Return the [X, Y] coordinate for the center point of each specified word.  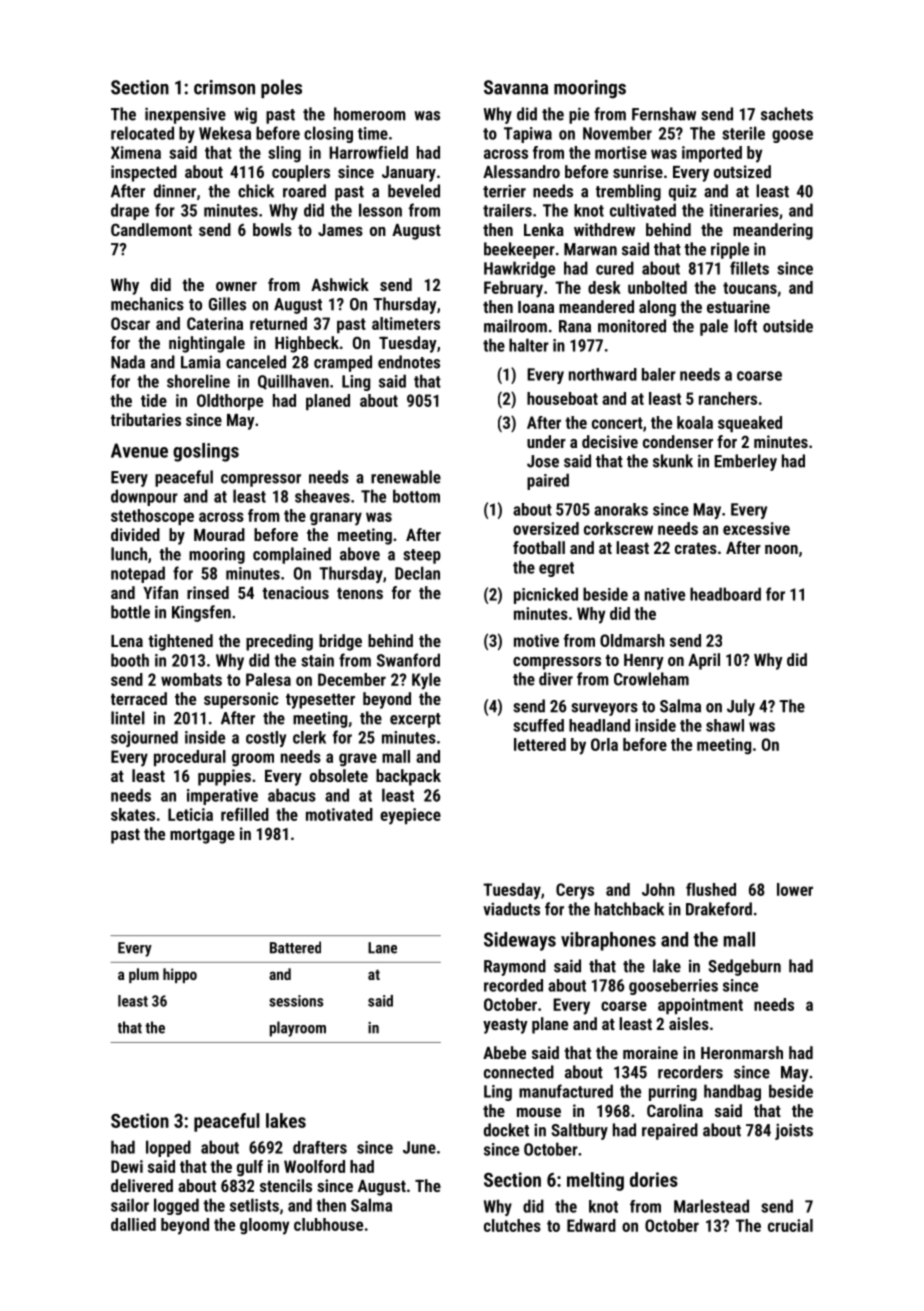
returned [278, 323]
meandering [773, 231]
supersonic [241, 700]
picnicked [546, 595]
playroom [298, 1029]
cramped [343, 363]
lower [795, 889]
